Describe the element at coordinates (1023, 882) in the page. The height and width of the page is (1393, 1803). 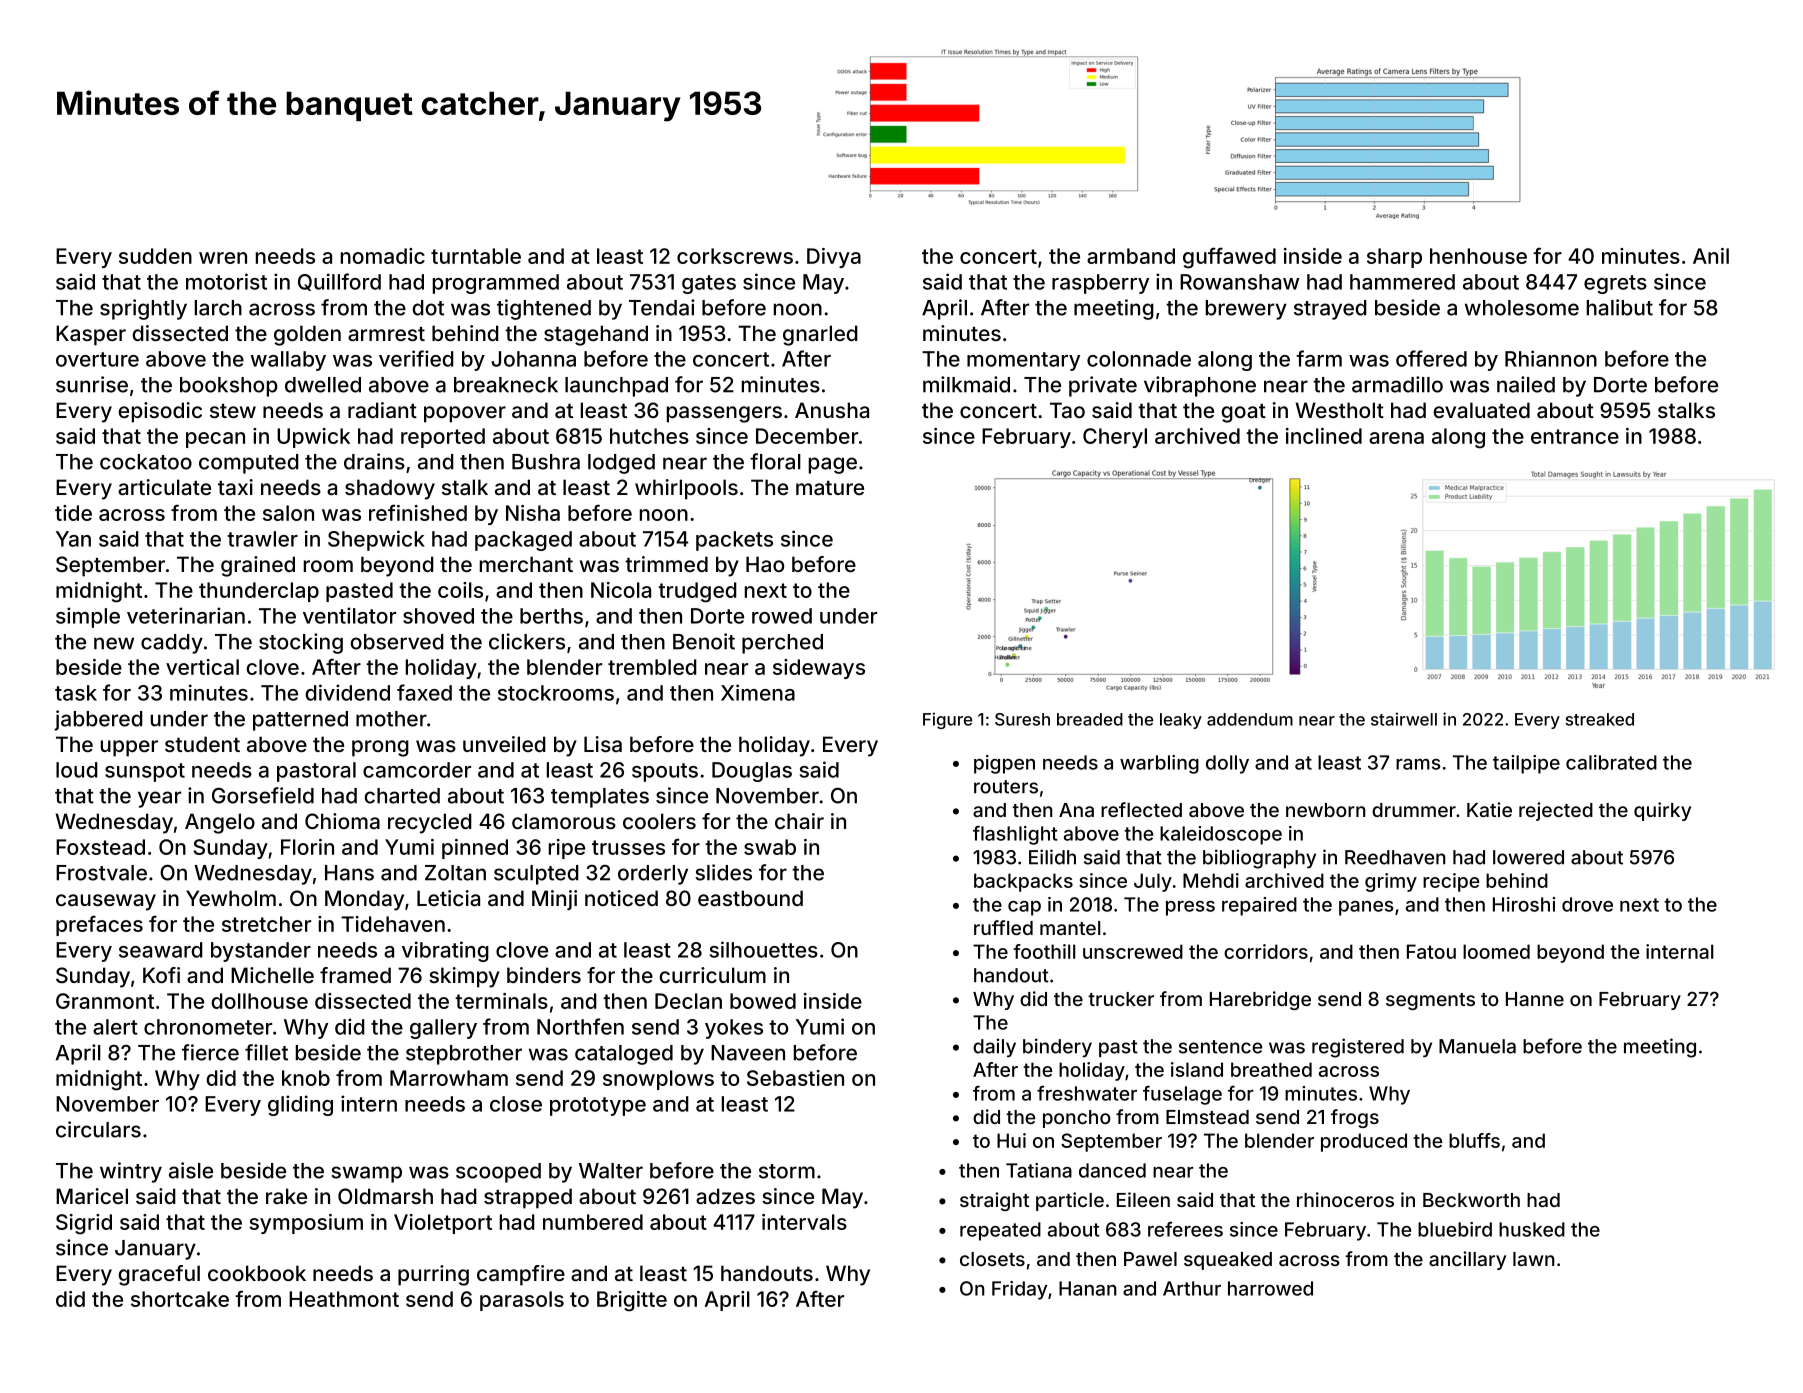
I see `backpacks` at that location.
